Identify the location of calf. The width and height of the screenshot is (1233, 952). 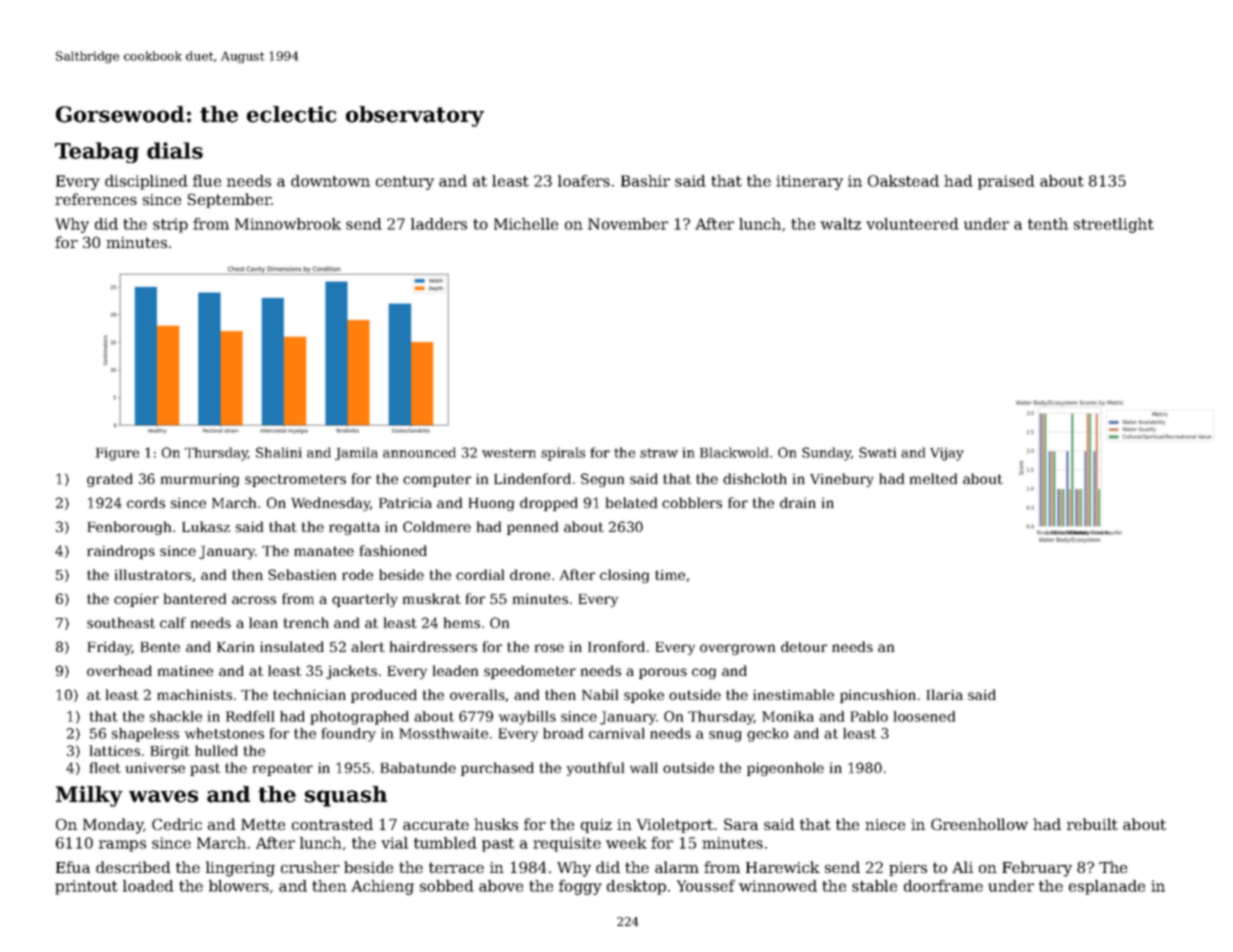
(173, 622).
